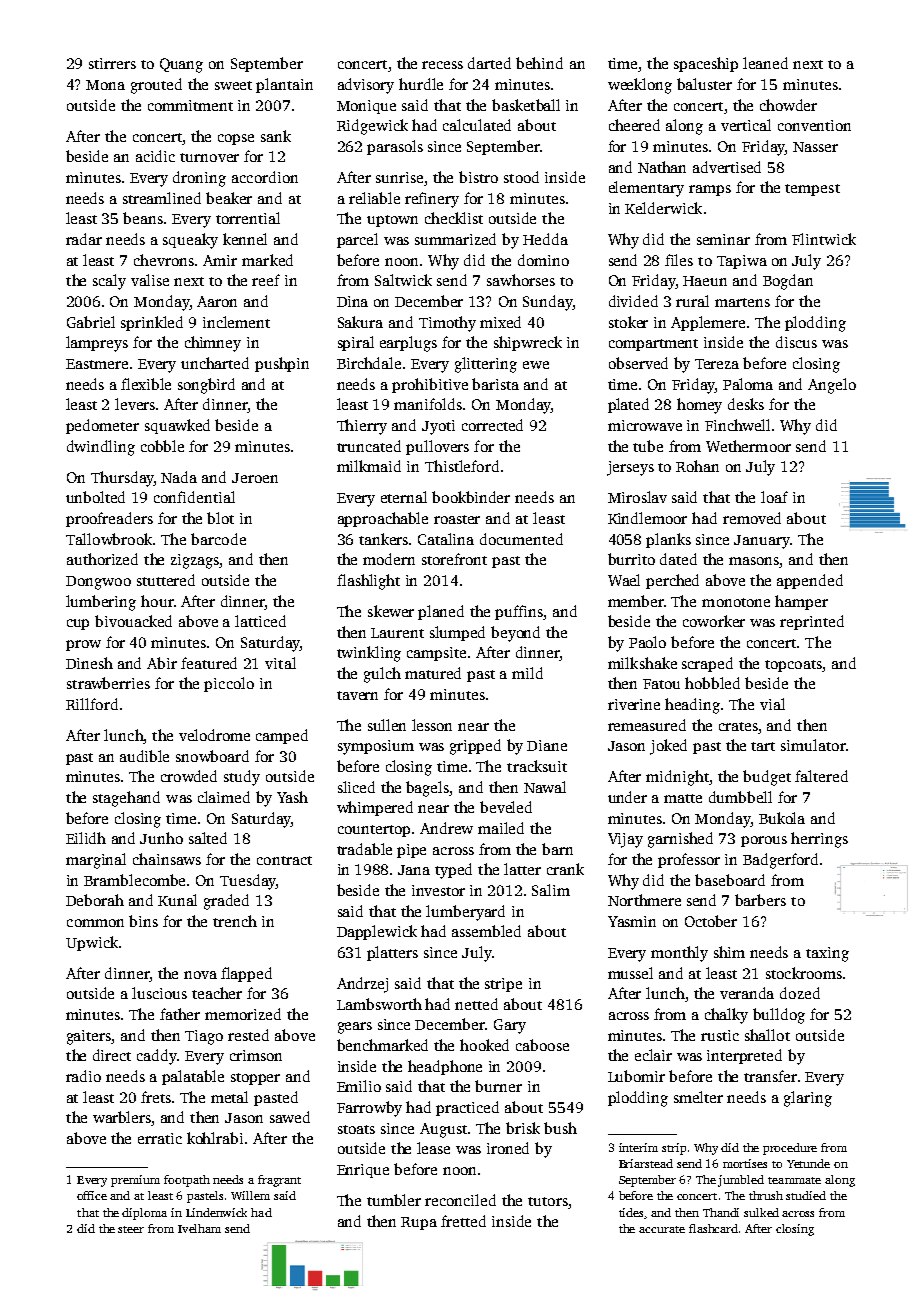  I want to click on elementary, so click(646, 189).
